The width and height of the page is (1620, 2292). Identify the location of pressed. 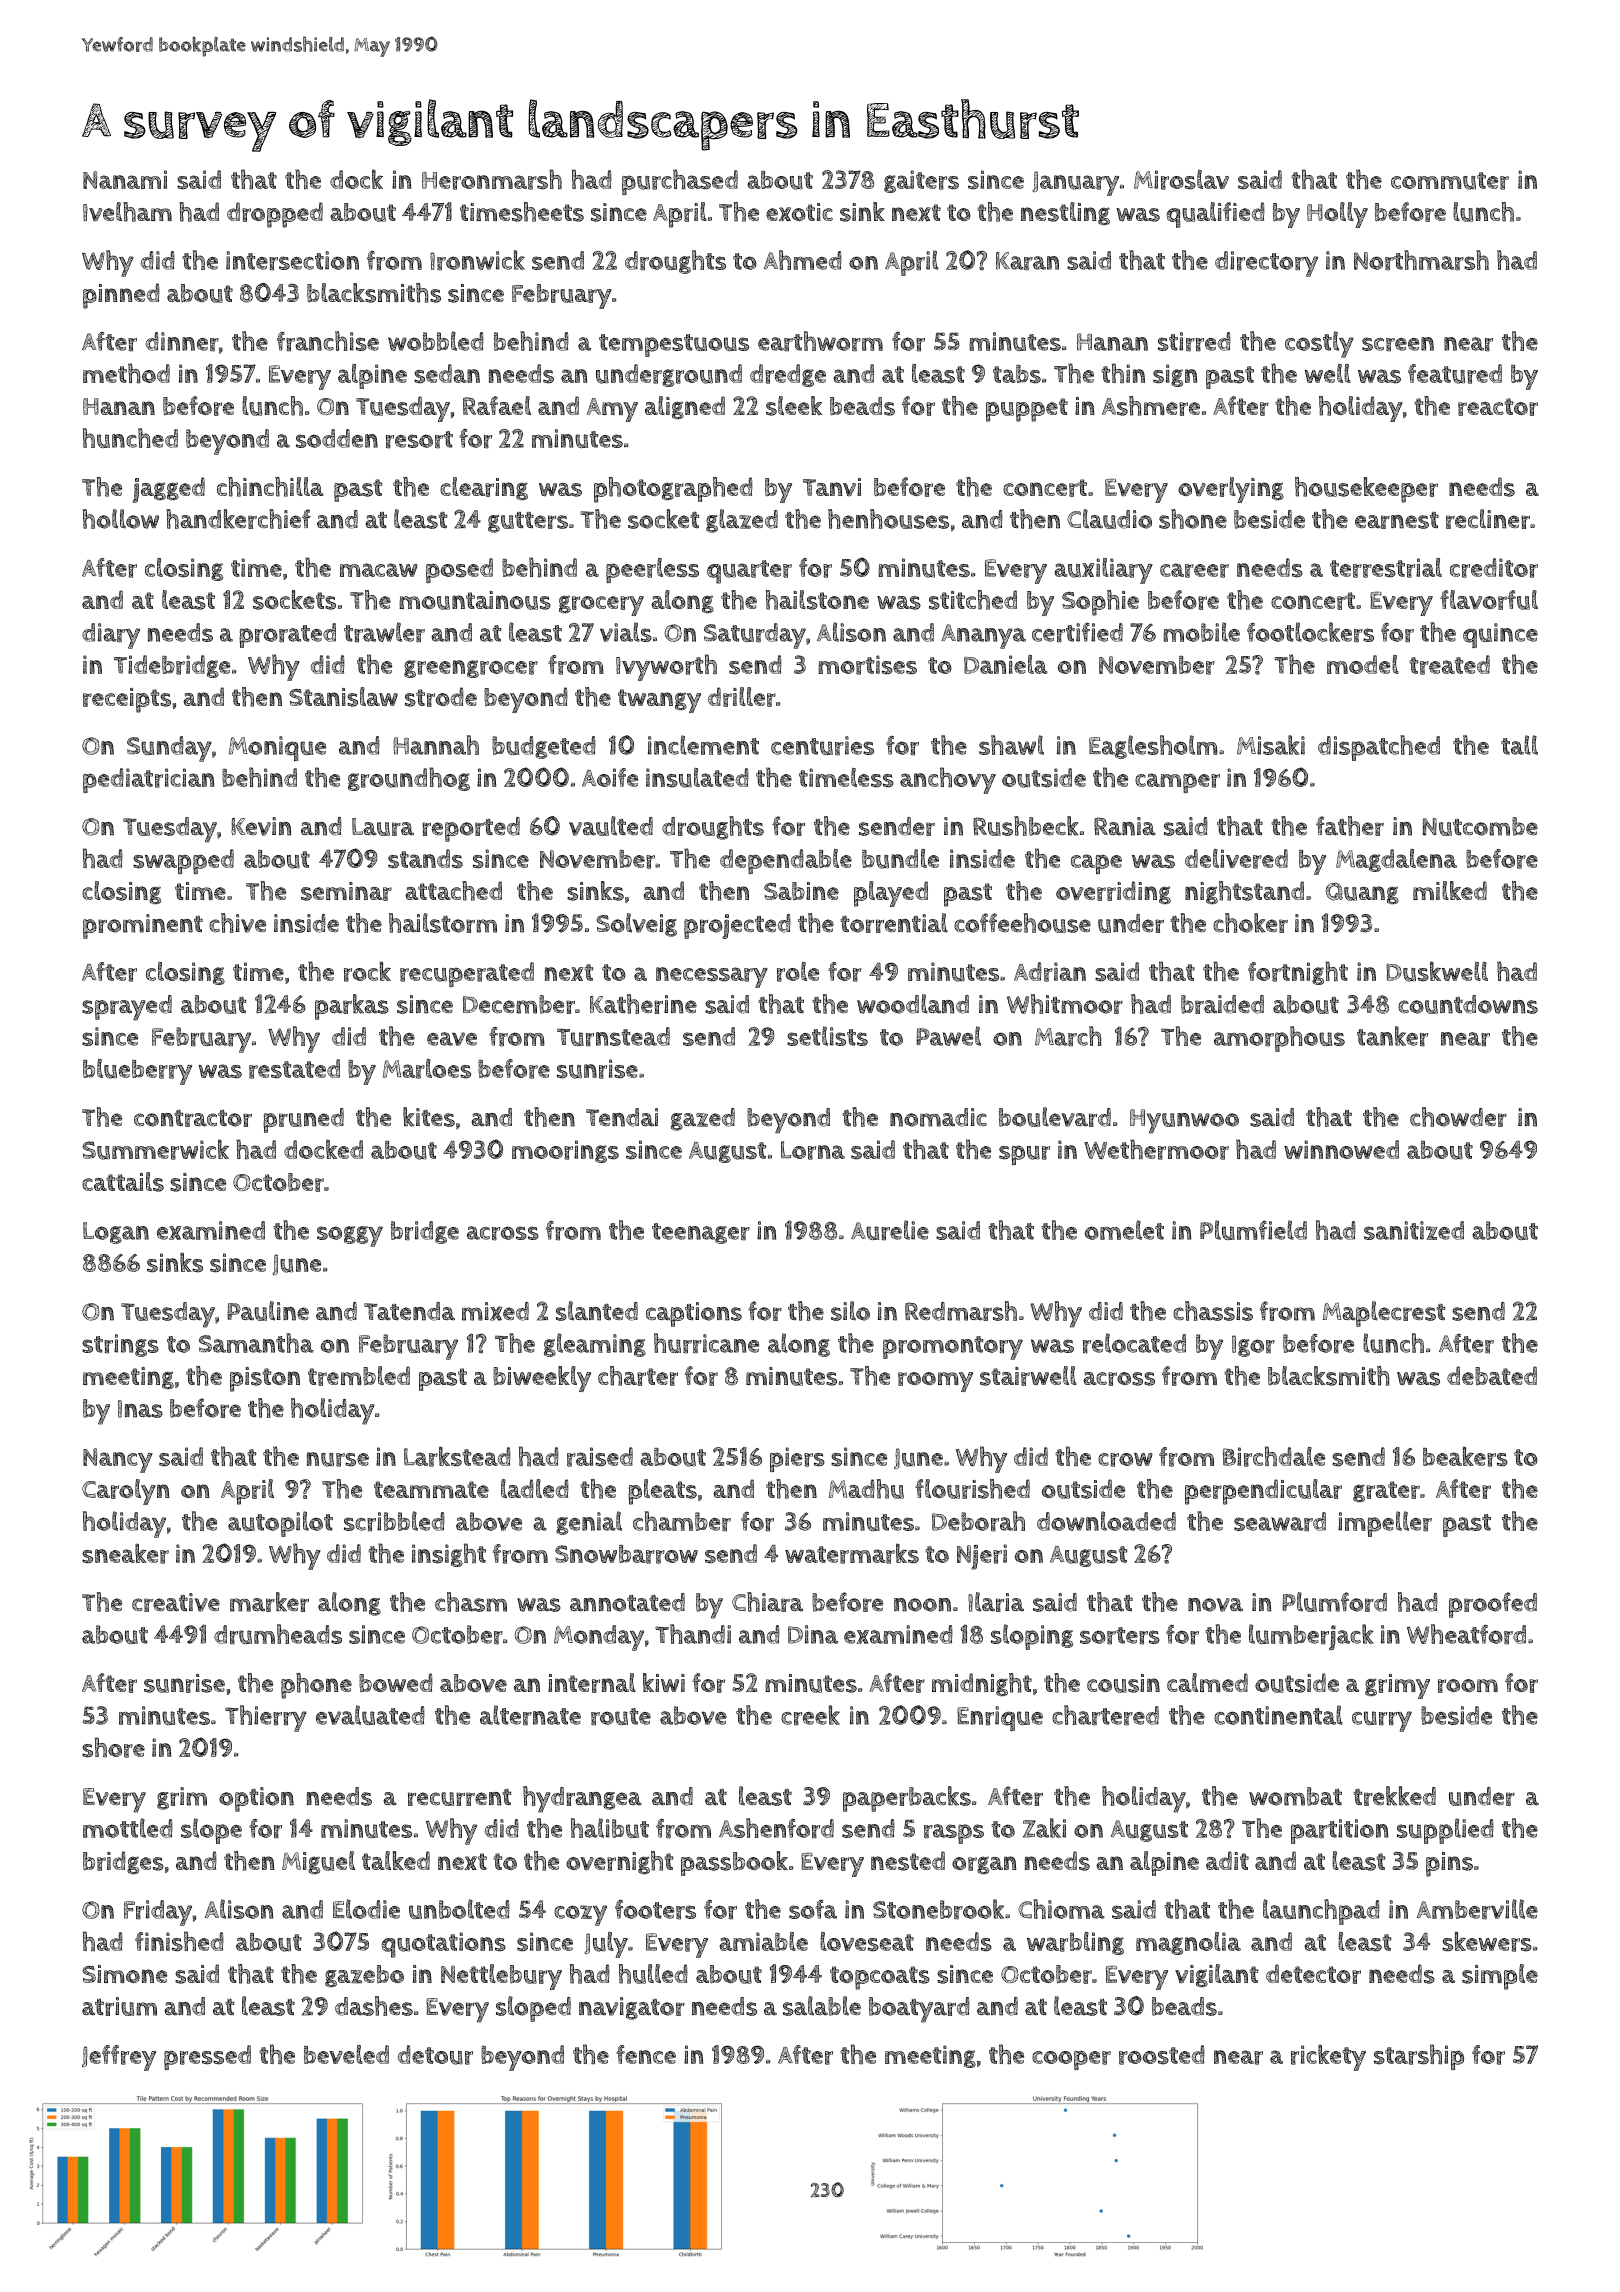
(207, 2057).
